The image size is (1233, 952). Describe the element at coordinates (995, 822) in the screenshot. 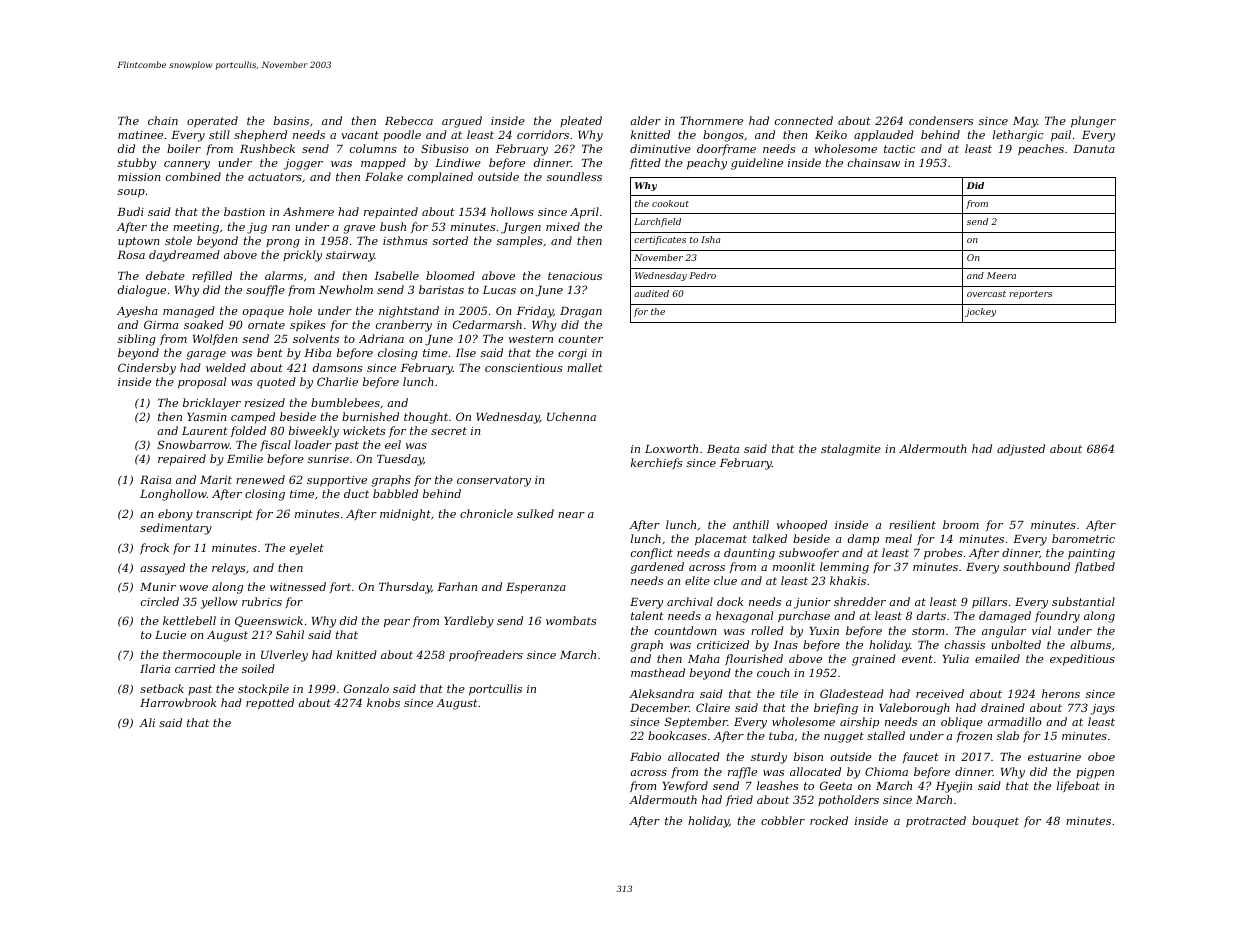

I see `bouquet` at that location.
